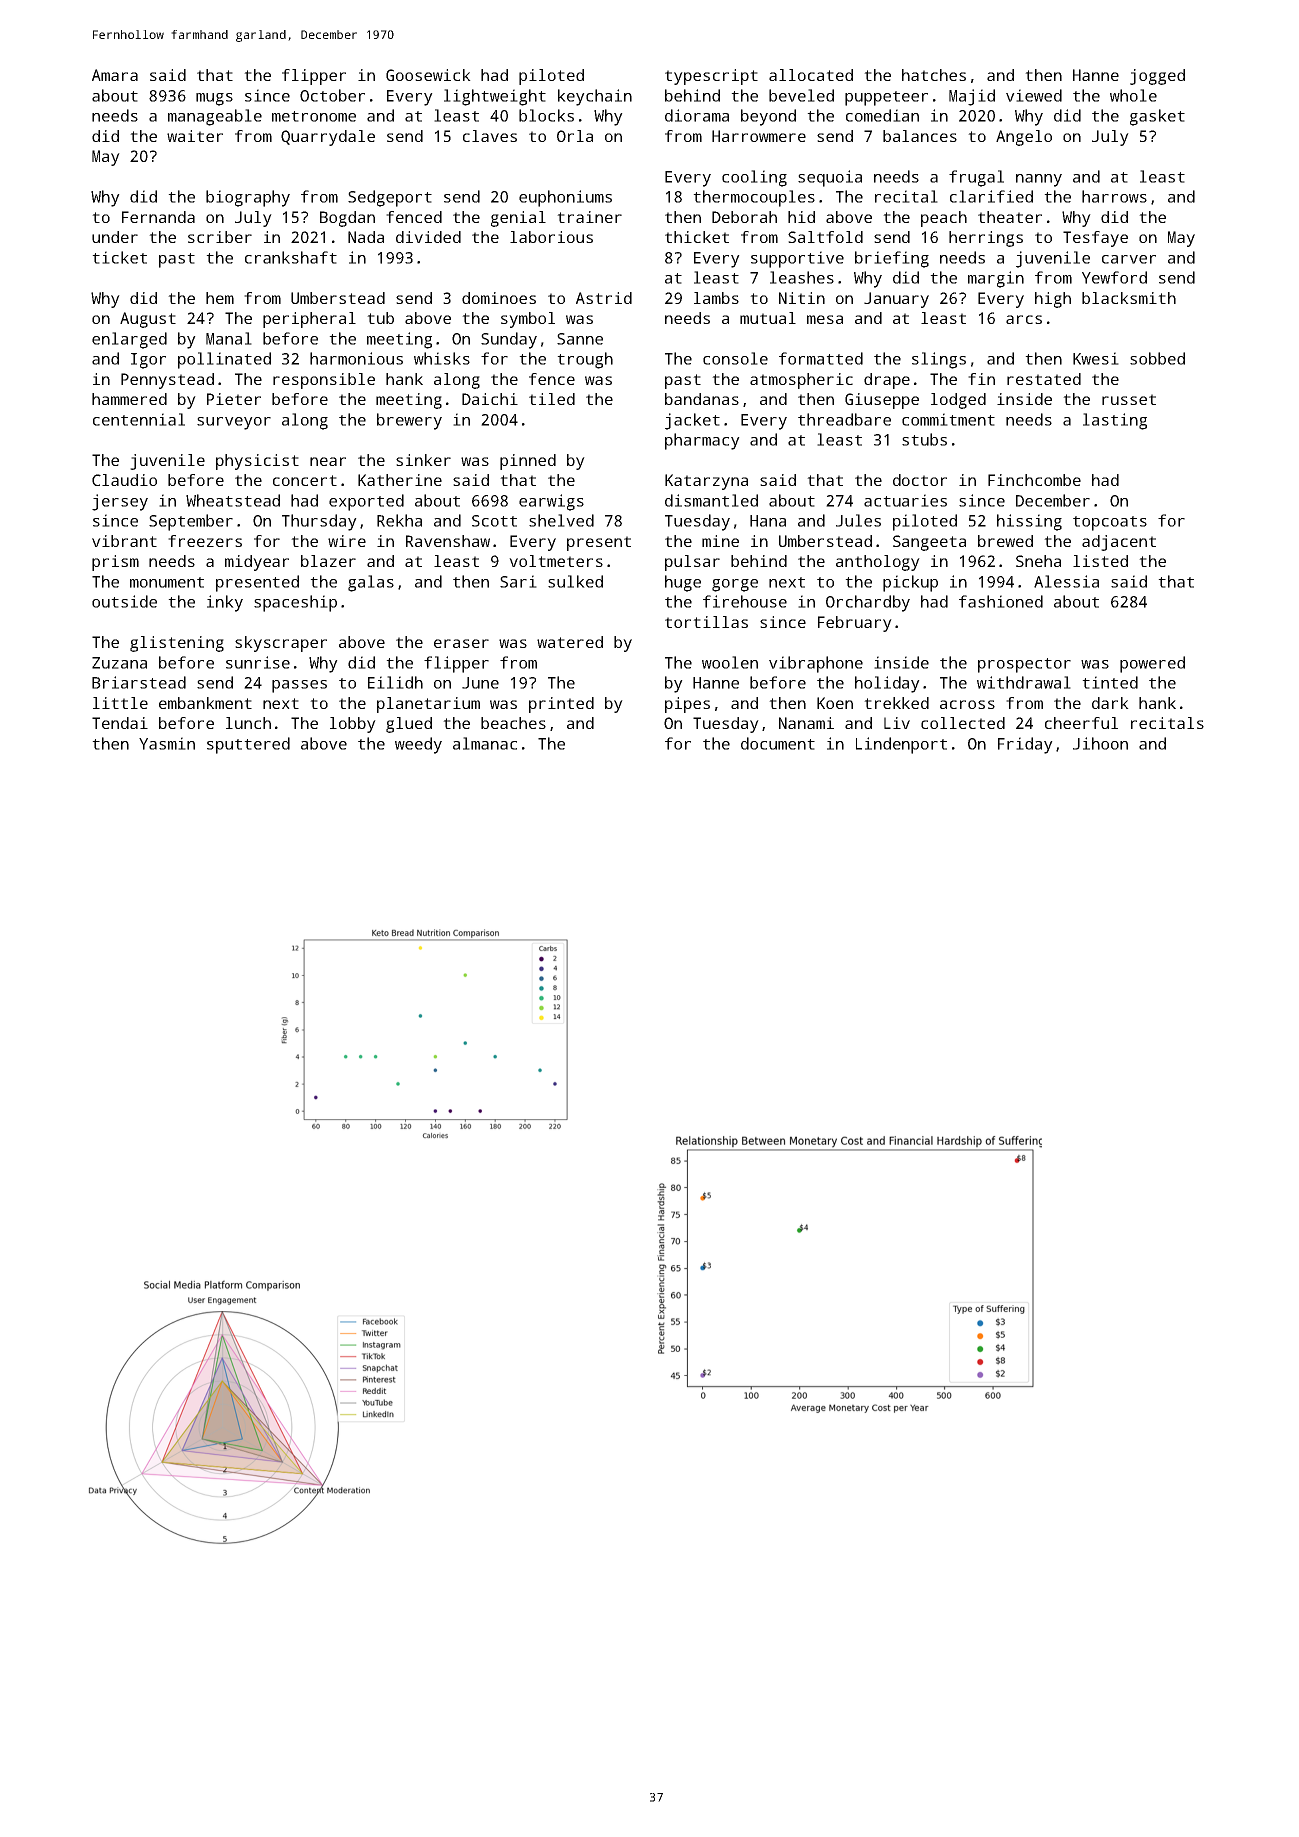 The width and height of the screenshot is (1299, 1837). Describe the element at coordinates (552, 399) in the screenshot. I see `tiled` at that location.
